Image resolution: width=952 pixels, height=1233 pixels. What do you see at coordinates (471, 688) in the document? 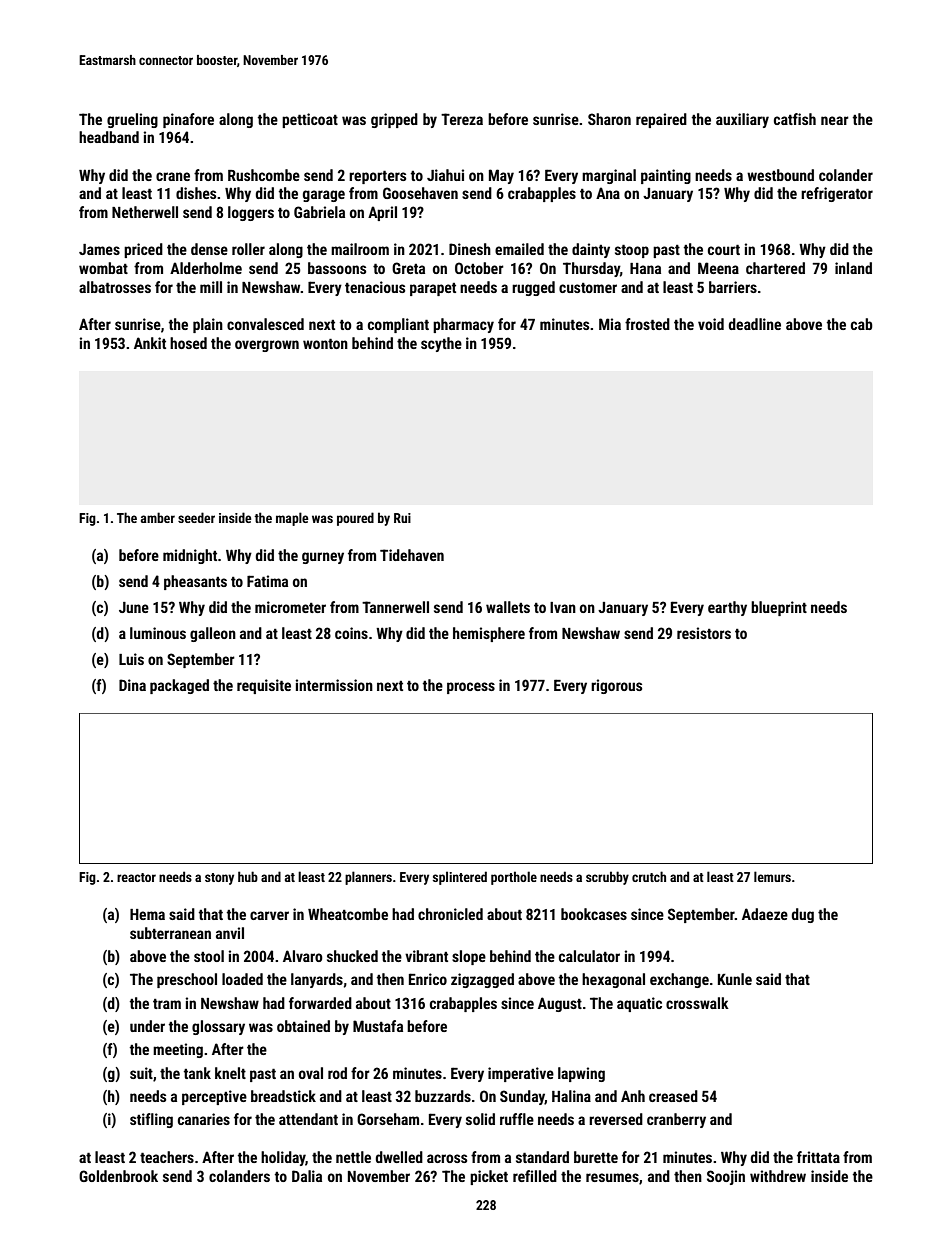
I see `process` at bounding box center [471, 688].
